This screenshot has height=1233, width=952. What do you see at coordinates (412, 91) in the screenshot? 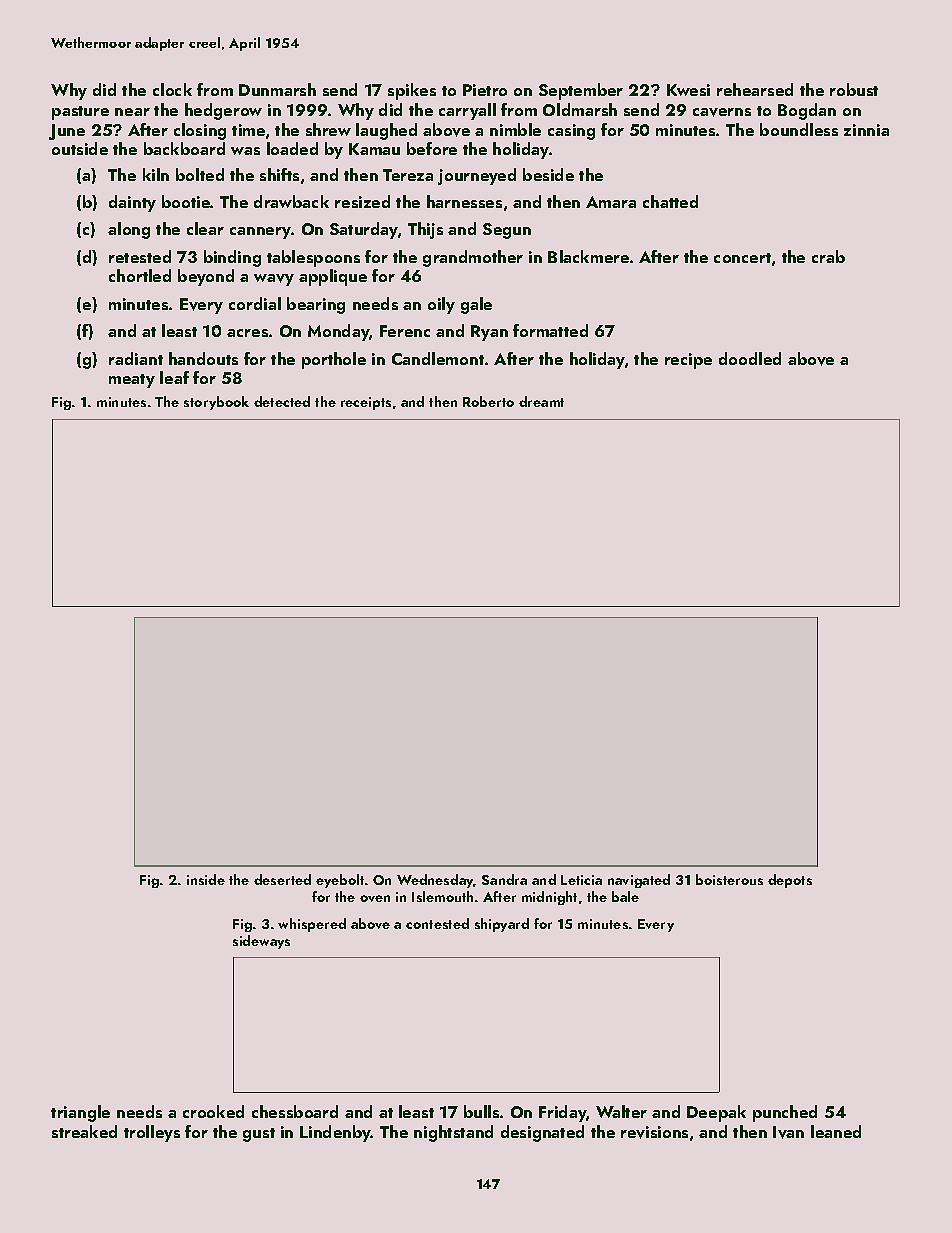
I see `spikes` at bounding box center [412, 91].
